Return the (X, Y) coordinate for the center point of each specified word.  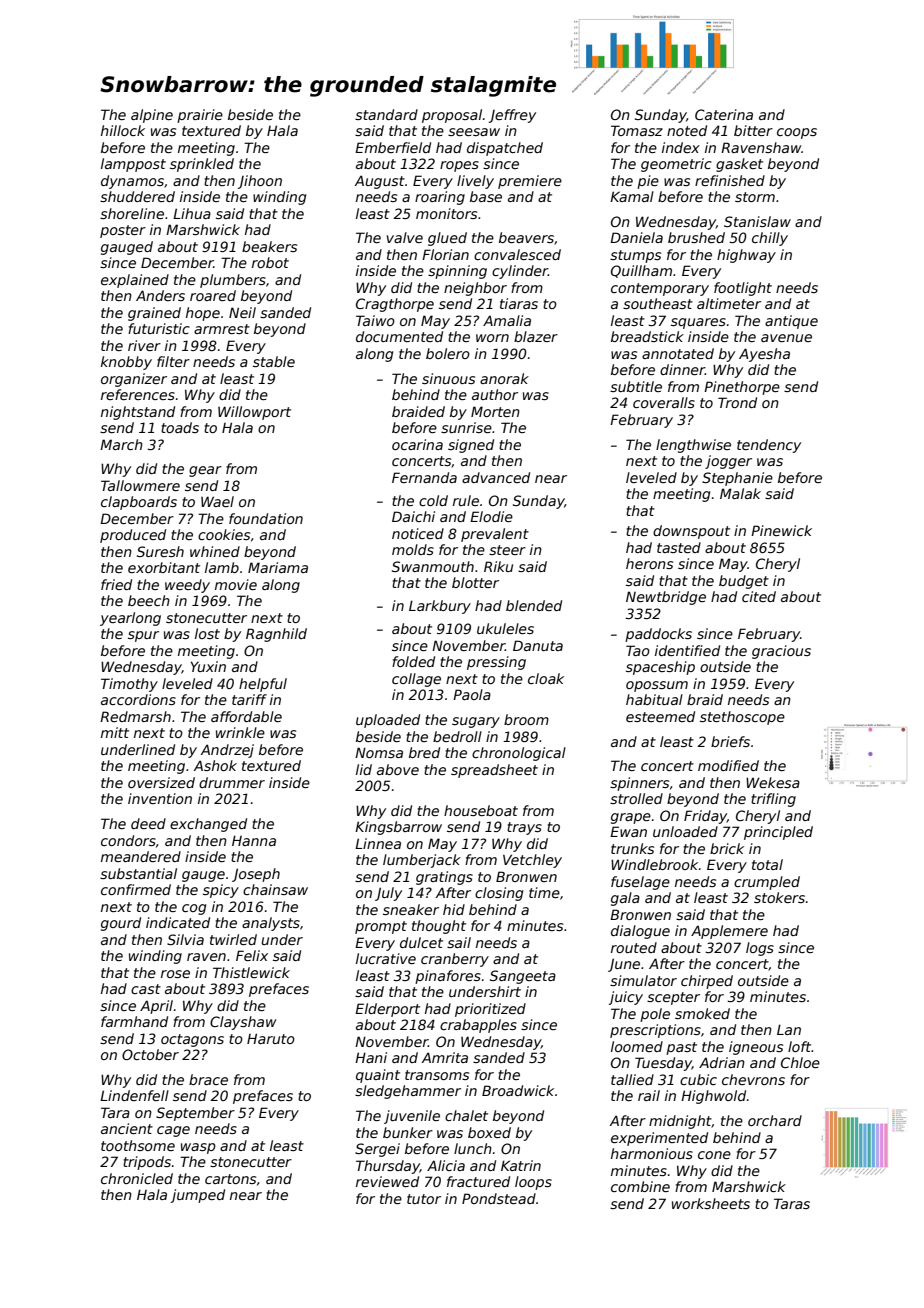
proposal (452, 116)
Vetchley (532, 861)
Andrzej (227, 751)
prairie (200, 116)
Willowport (254, 413)
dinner (682, 369)
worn (492, 338)
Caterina (724, 114)
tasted (679, 547)
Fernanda (424, 477)
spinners (639, 784)
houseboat (481, 810)
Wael (217, 501)
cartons (230, 1179)
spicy (221, 891)
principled (778, 833)
